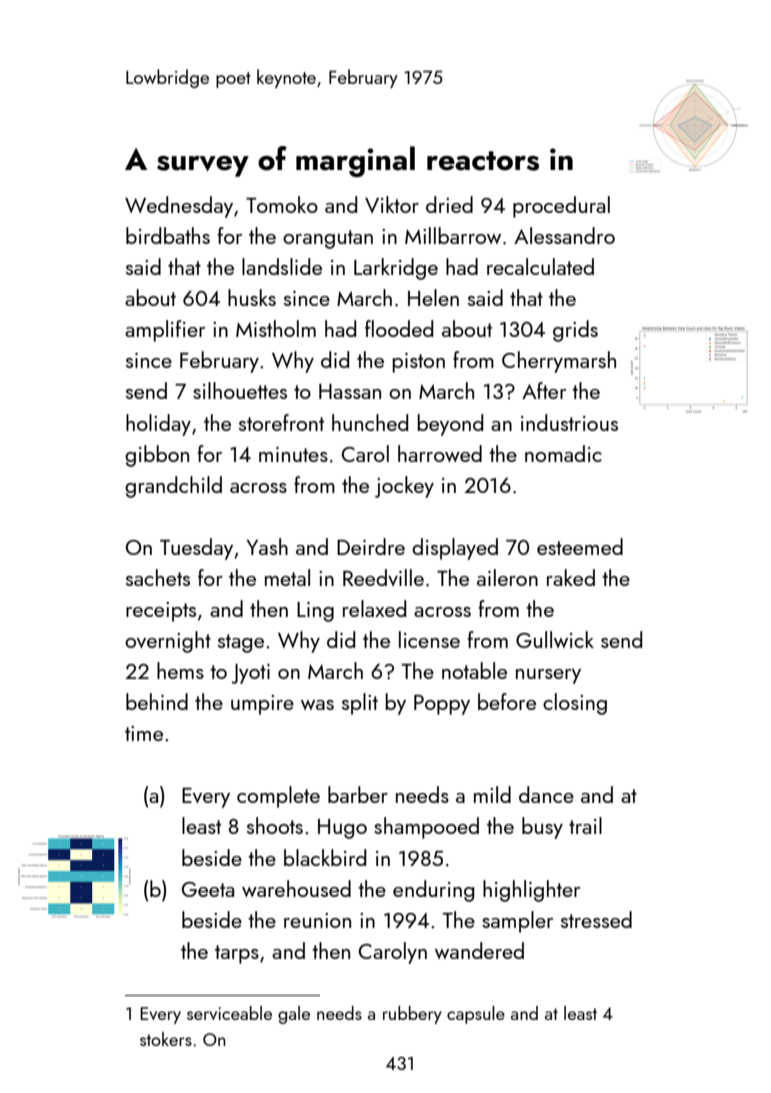 Image resolution: width=771 pixels, height=1093 pixels. I want to click on birdbaths, so click(168, 235).
